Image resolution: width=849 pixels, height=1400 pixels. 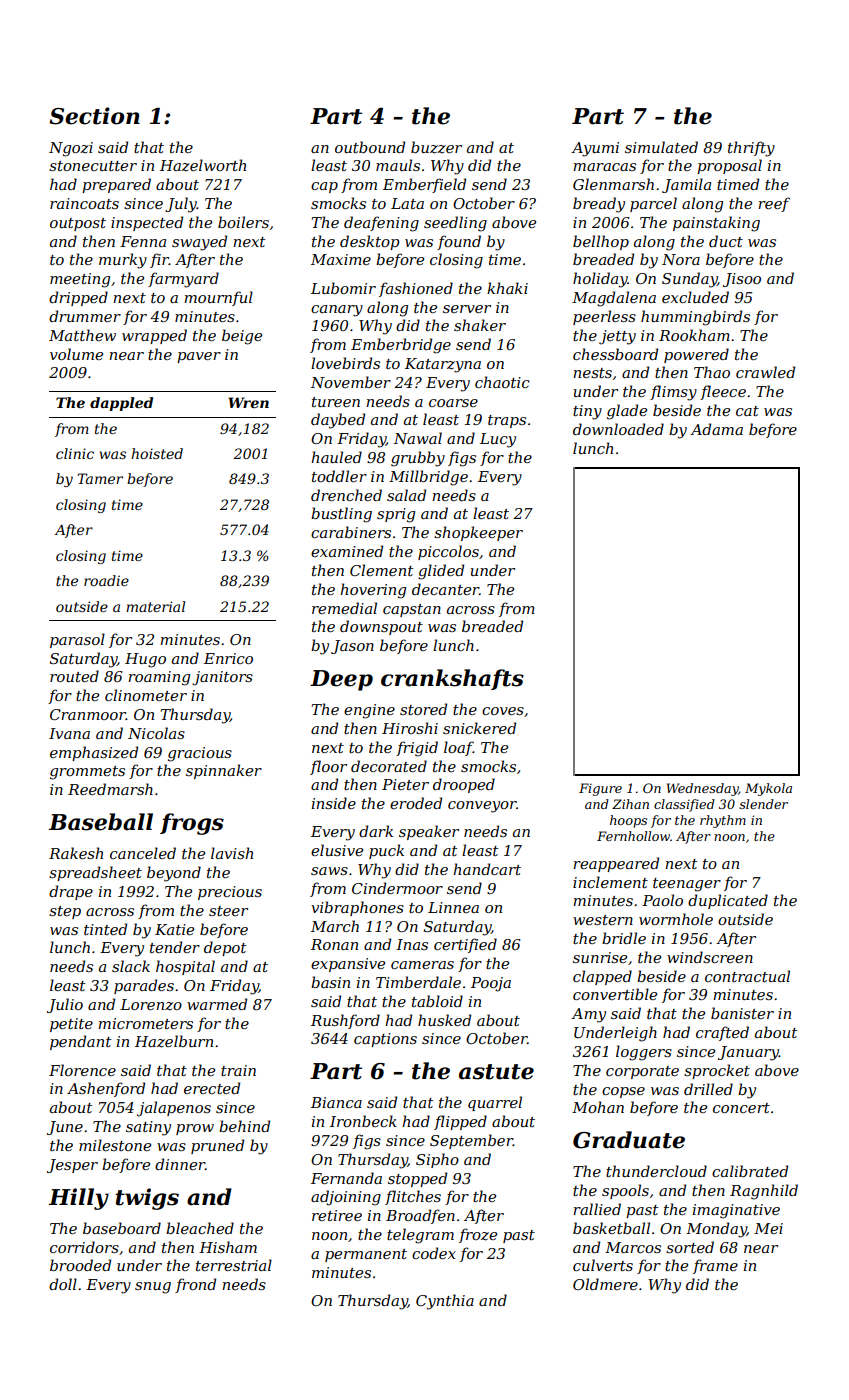 What do you see at coordinates (101, 822) in the screenshot?
I see `Baseball` at bounding box center [101, 822].
